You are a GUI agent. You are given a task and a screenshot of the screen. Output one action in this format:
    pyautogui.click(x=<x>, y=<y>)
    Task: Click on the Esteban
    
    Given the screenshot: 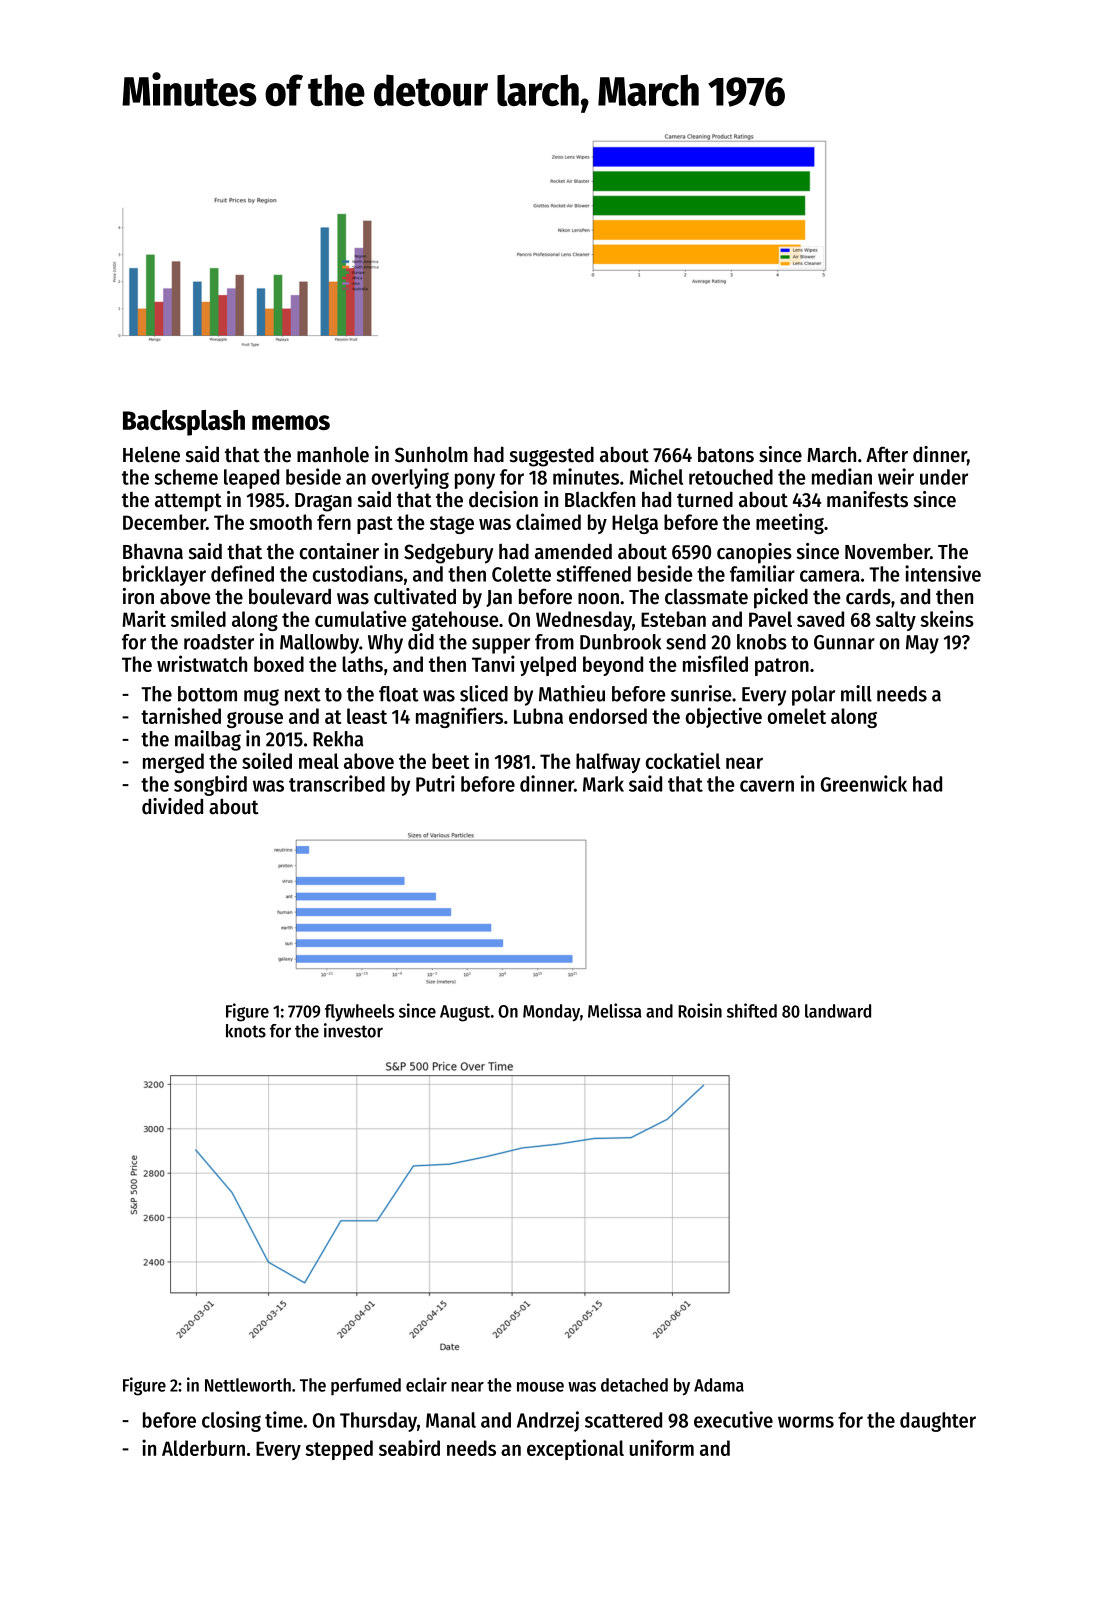 What is the action you would take?
    pyautogui.click(x=673, y=619)
